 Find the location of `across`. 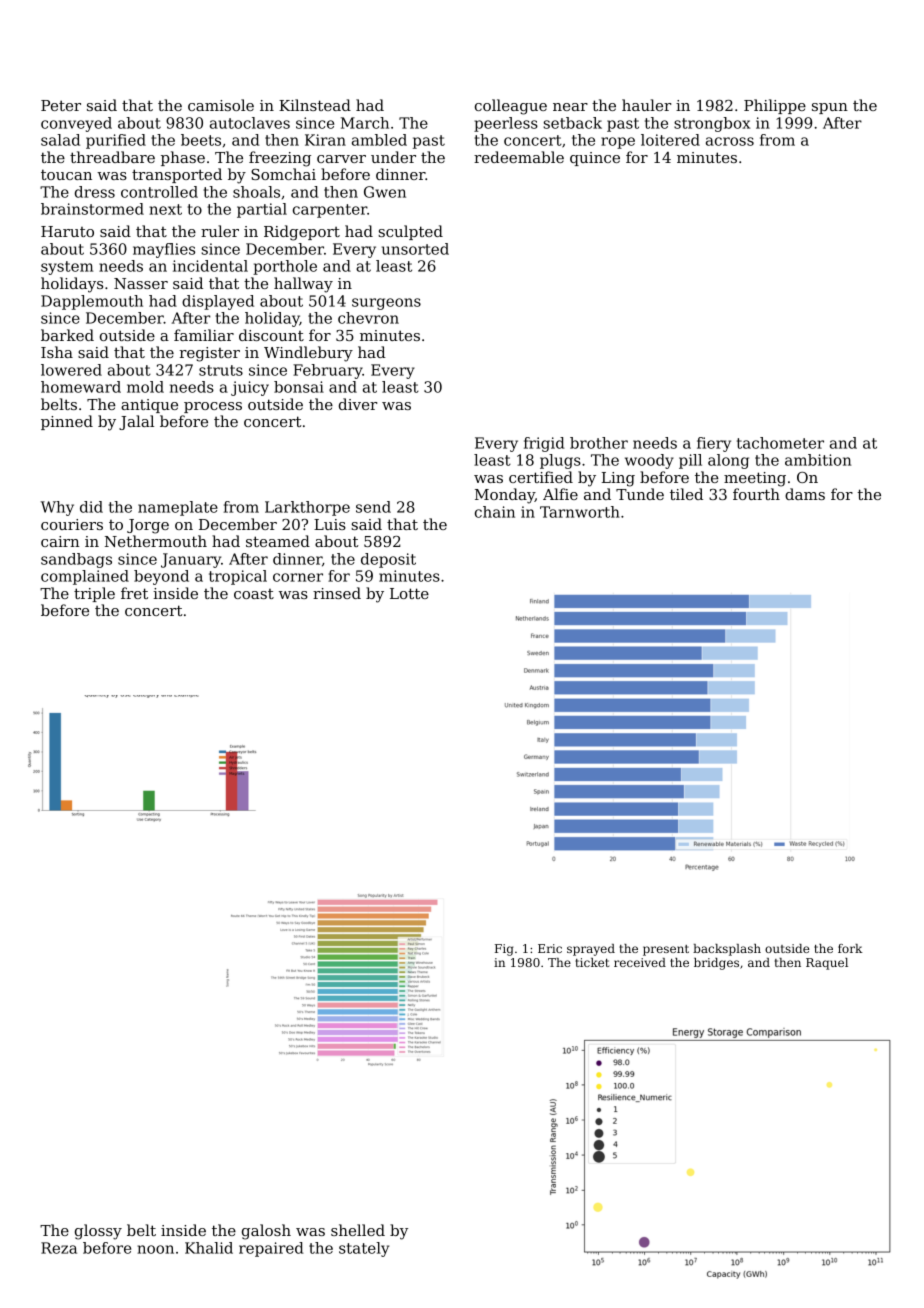

across is located at coordinates (730, 141).
